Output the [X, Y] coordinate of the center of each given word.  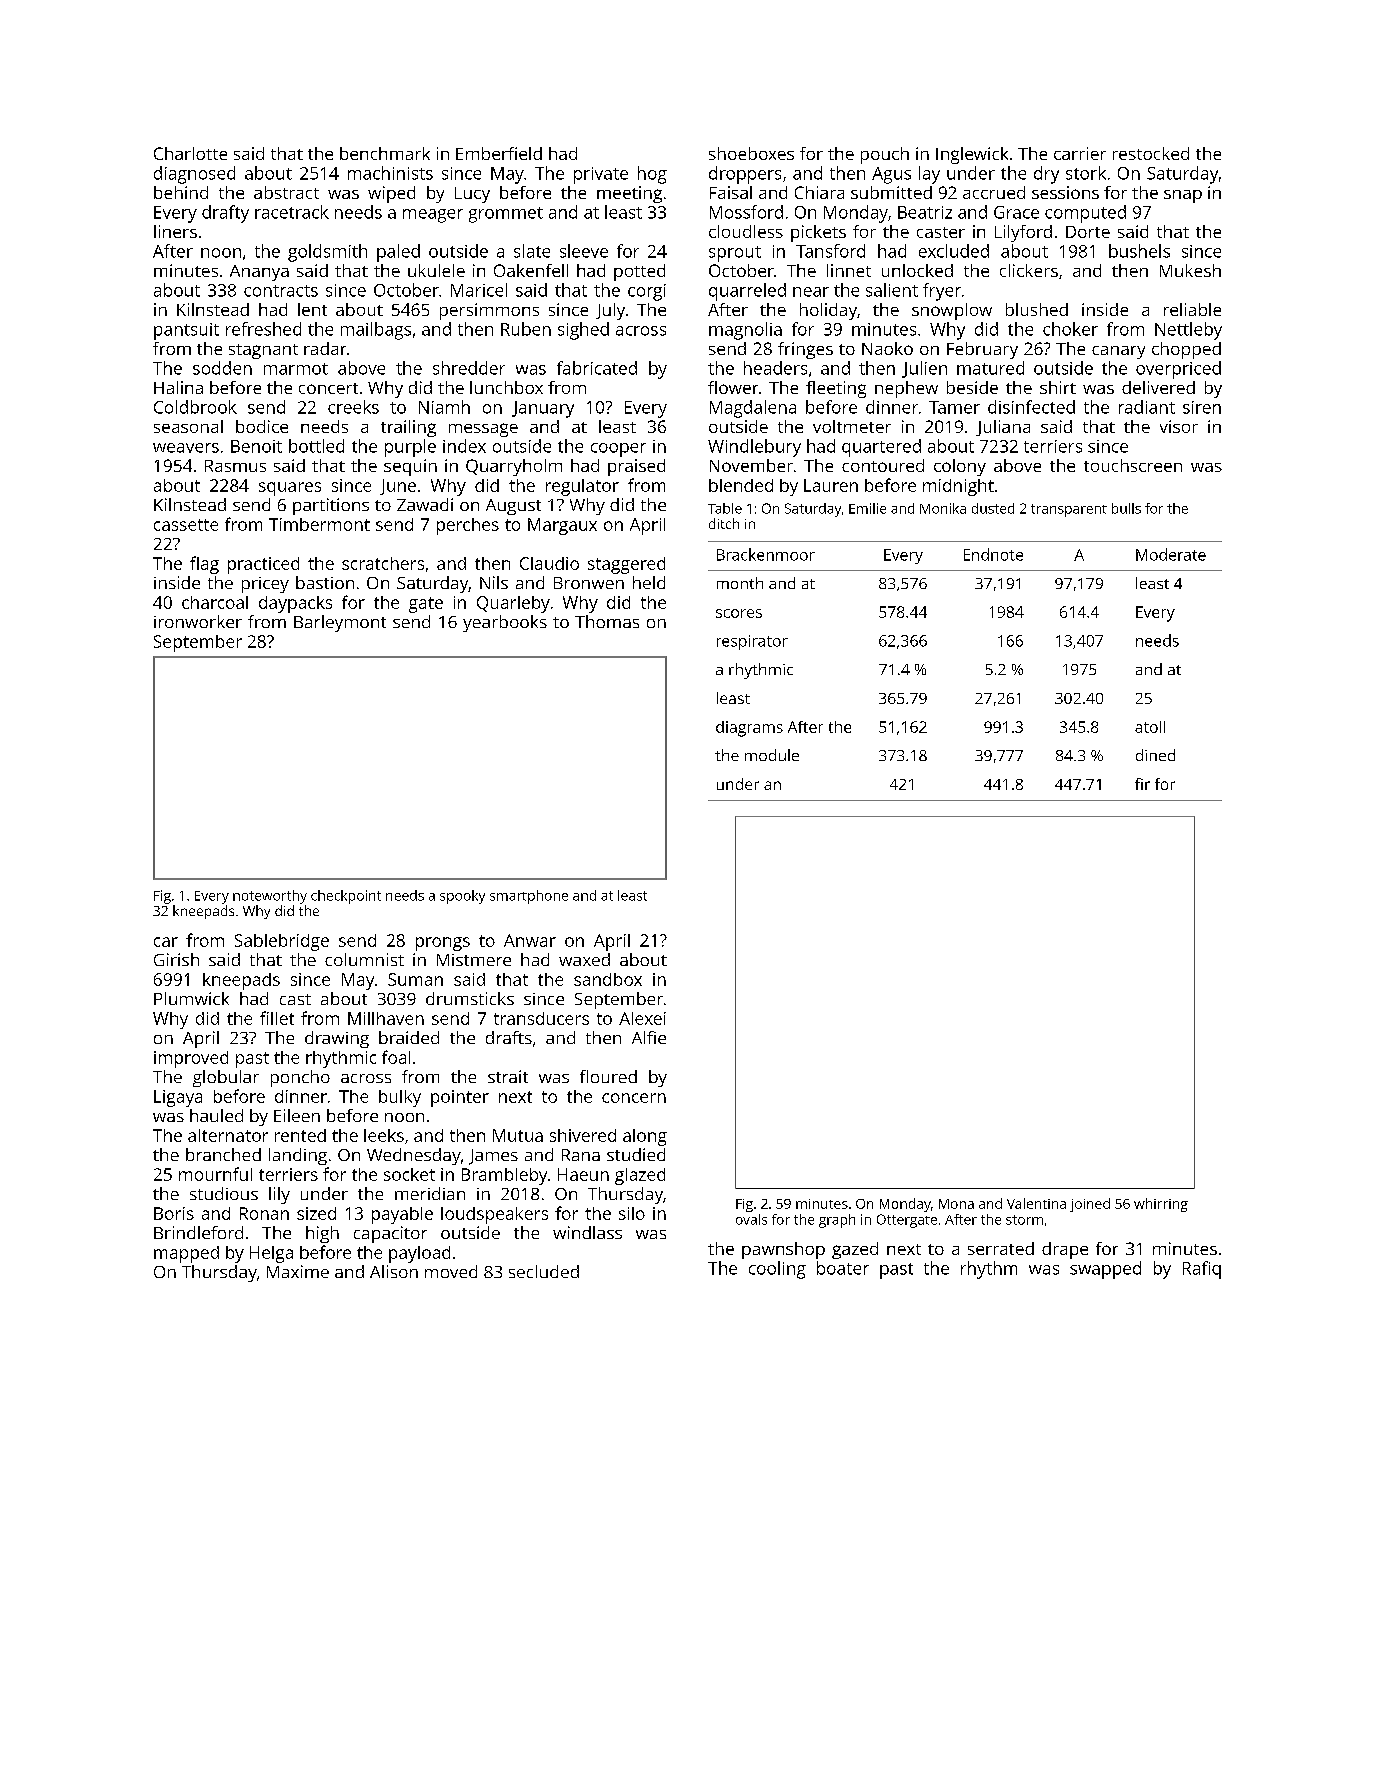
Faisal [731, 192]
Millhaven [386, 1018]
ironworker [198, 621]
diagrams [749, 729]
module [772, 755]
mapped [186, 1254]
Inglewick [972, 155]
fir [1142, 784]
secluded [544, 1271]
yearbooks [505, 623]
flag [204, 565]
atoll [1150, 727]
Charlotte [190, 153]
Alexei [642, 1018]
